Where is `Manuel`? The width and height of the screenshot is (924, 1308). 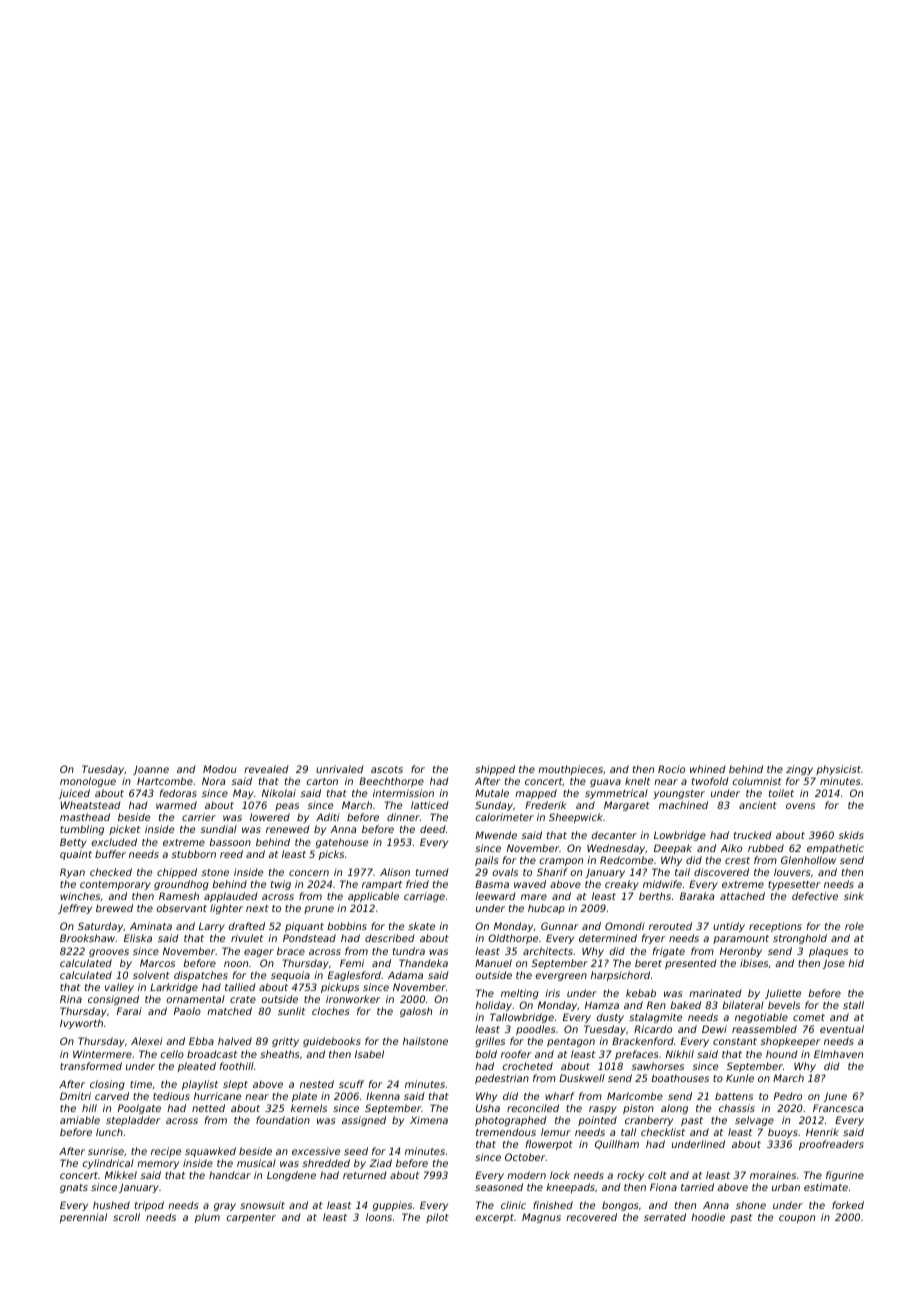 Manuel is located at coordinates (493, 963).
